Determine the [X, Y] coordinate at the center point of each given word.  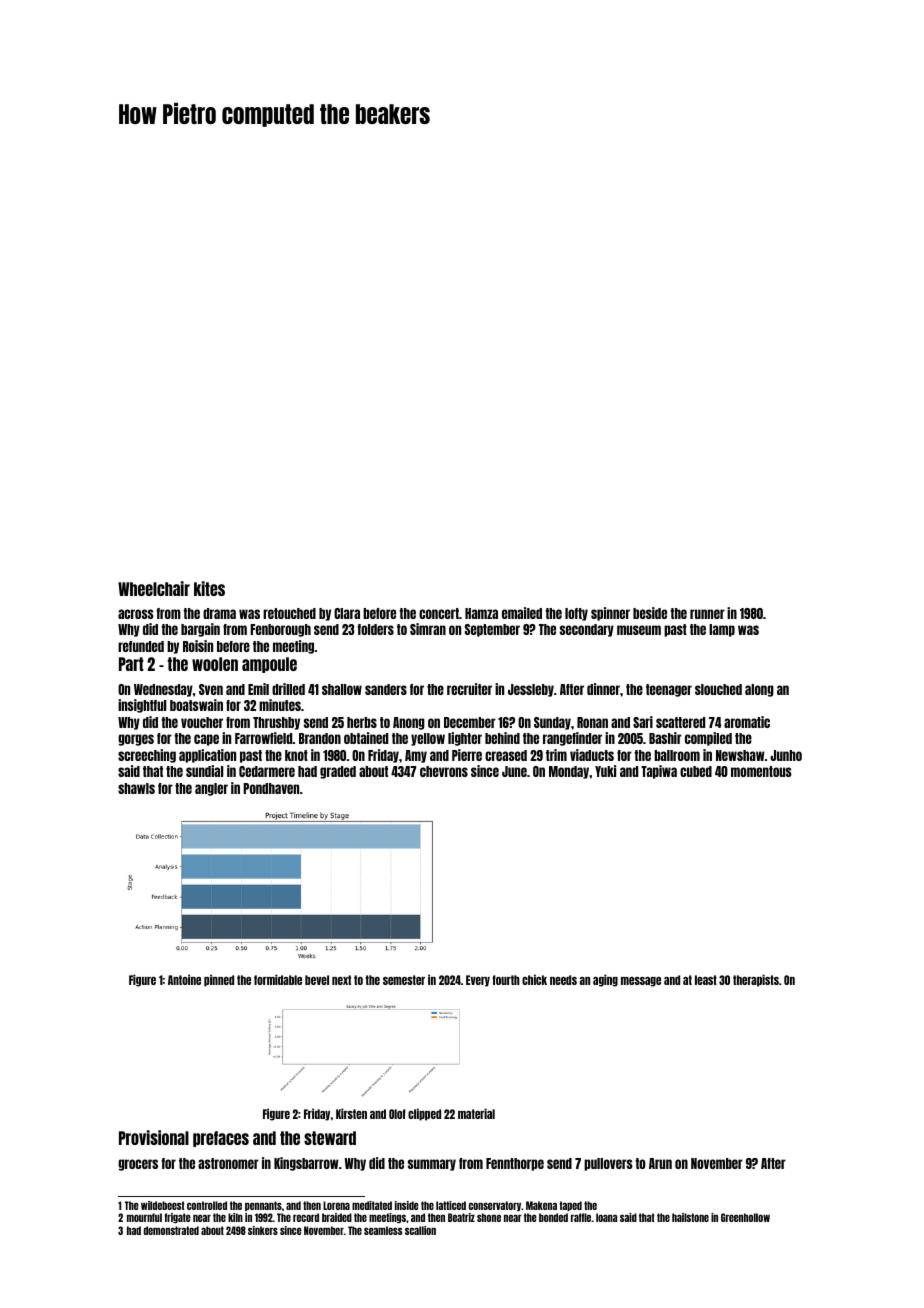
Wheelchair [154, 588]
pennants [263, 1206]
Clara [347, 613]
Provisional [154, 1137]
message [641, 982]
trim [556, 755]
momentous [761, 771]
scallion [420, 1230]
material [476, 1113]
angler [211, 789]
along [759, 690]
